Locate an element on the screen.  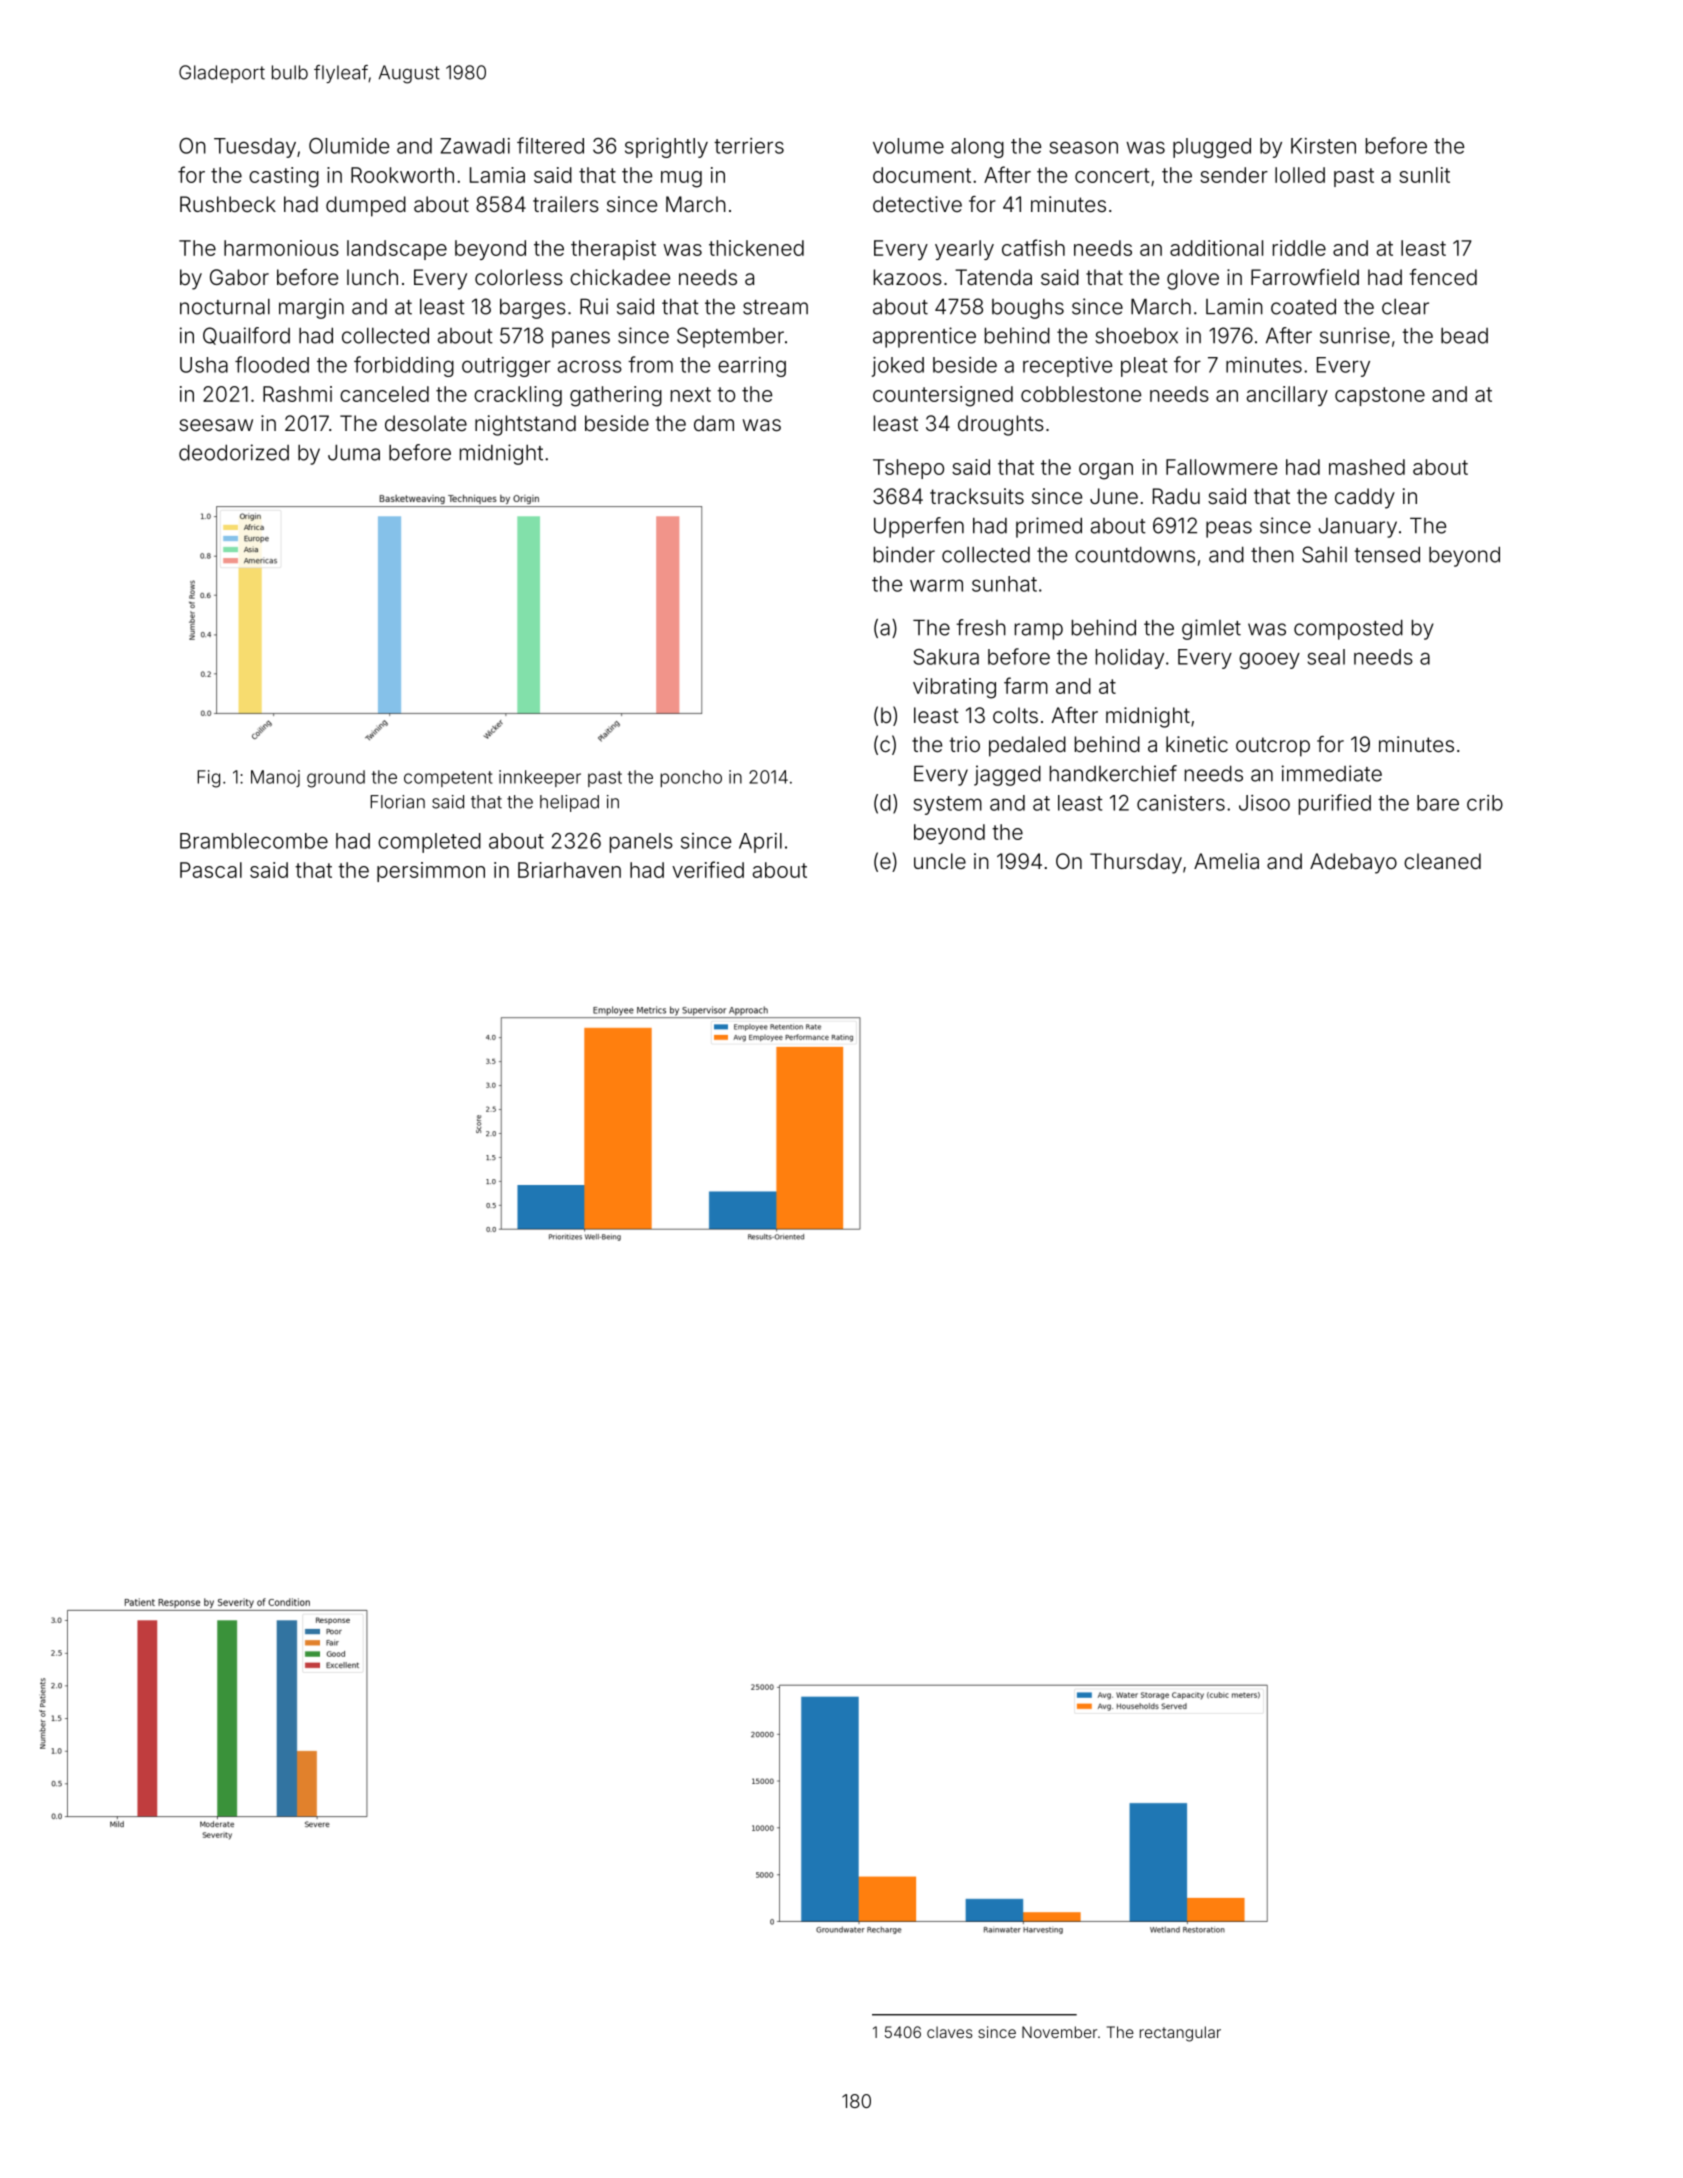
sunrise is located at coordinates (1355, 335).
